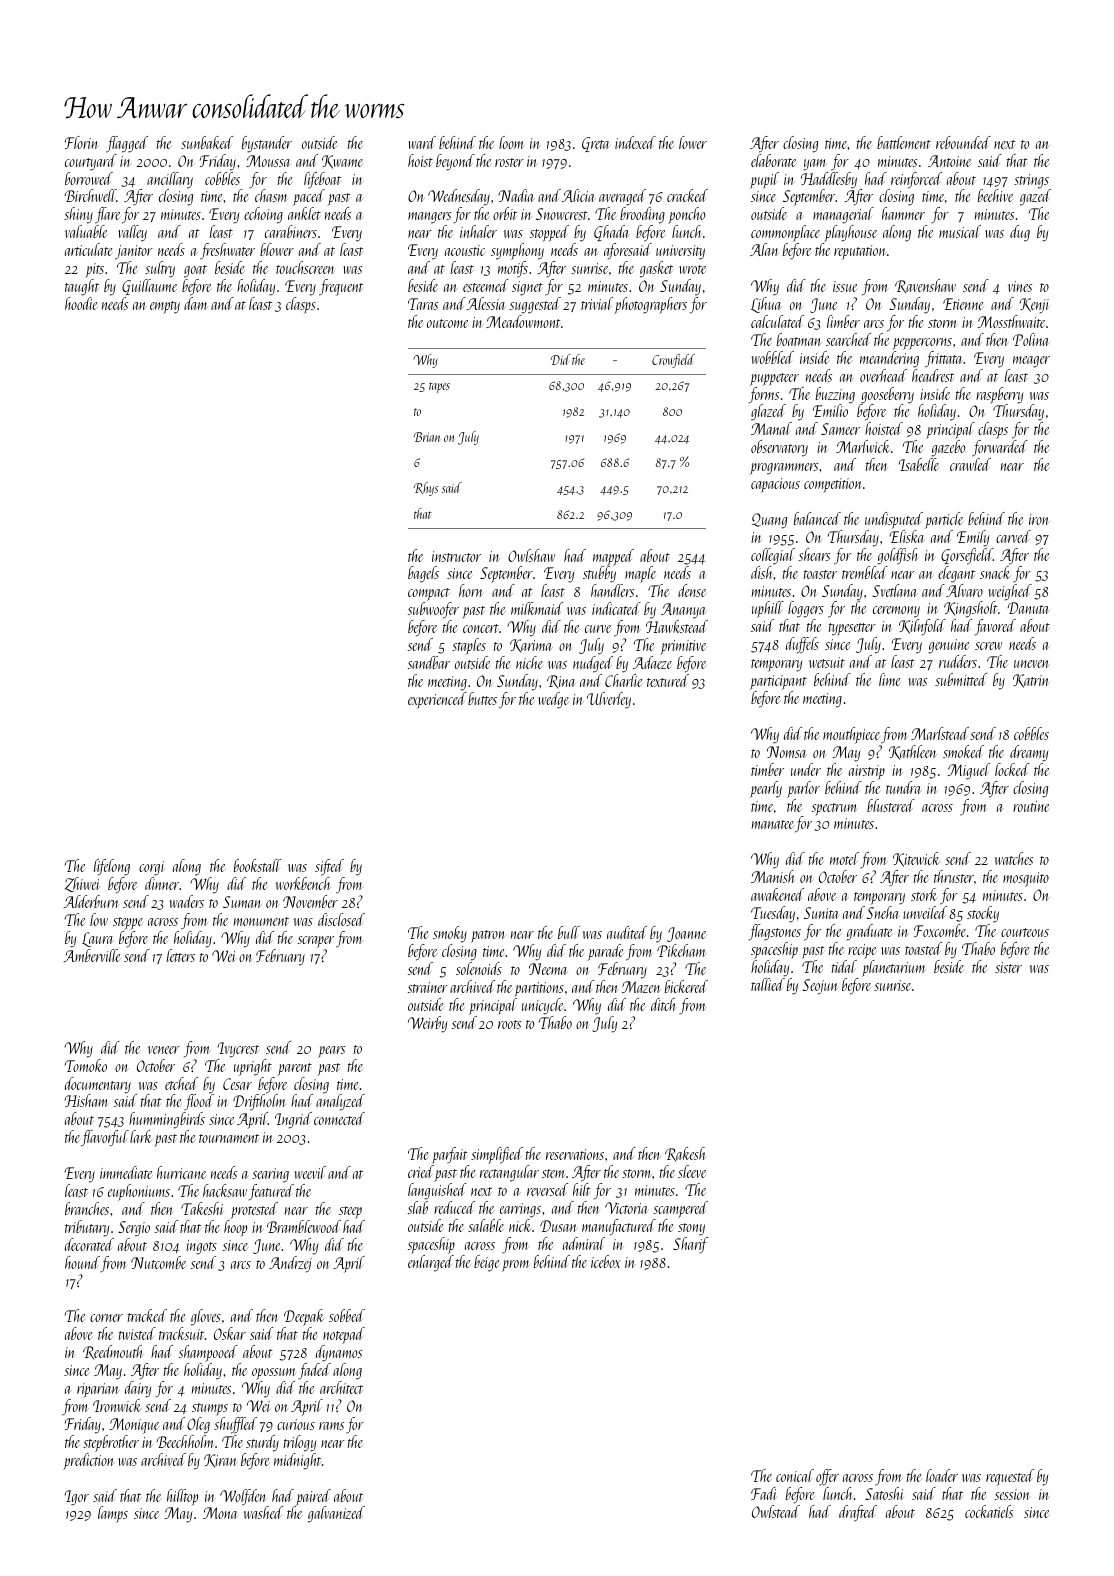 The image size is (1114, 1576). Describe the element at coordinates (89, 1461) in the screenshot. I see `prediction` at that location.
